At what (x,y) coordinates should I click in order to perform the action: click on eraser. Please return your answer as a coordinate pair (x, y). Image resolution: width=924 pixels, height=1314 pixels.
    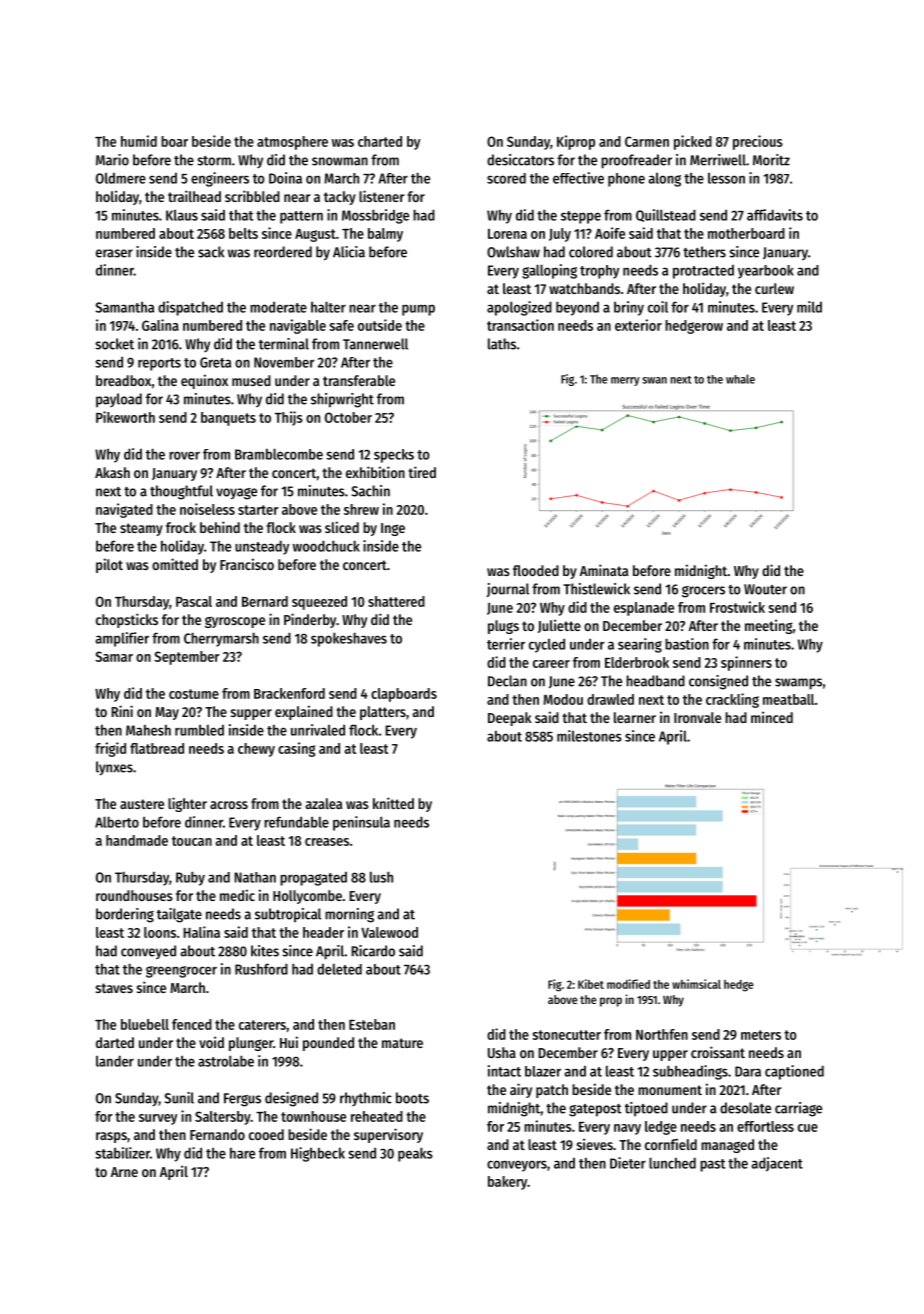
    Looking at the image, I should click on (114, 253).
